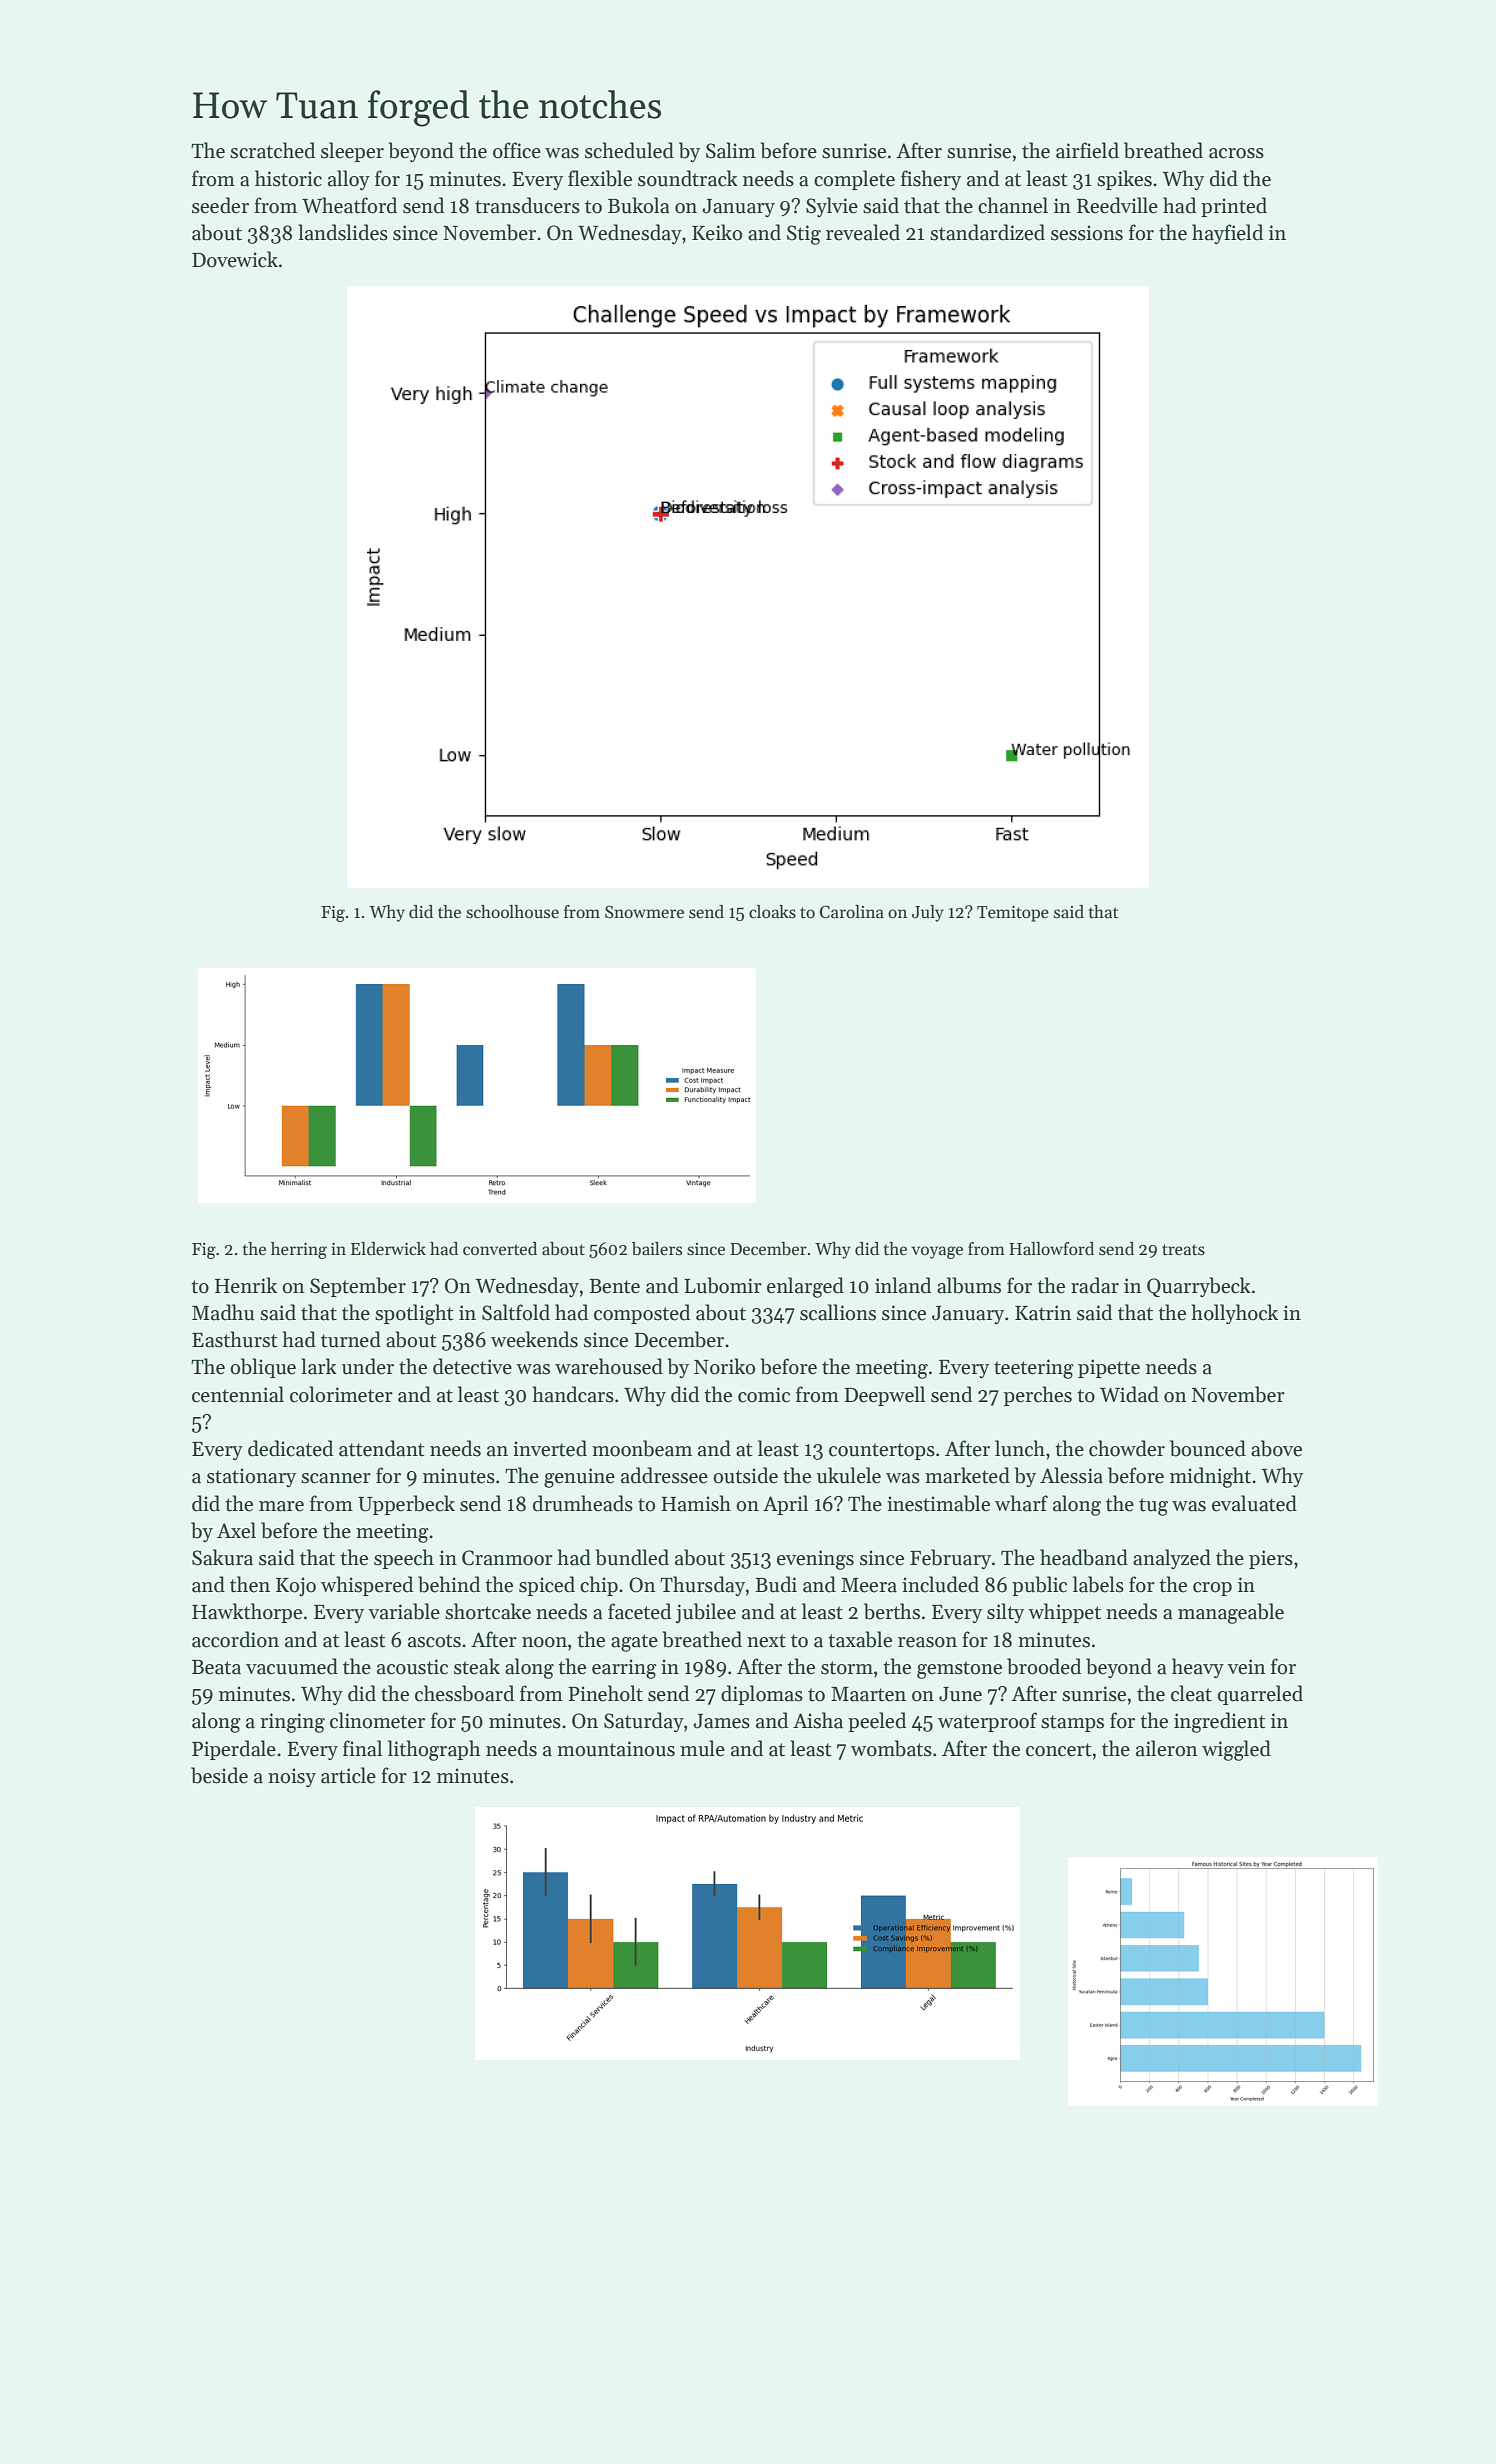 The height and width of the page is (2464, 1496). What do you see at coordinates (1013, 914) in the page?
I see `Temitope` at bounding box center [1013, 914].
